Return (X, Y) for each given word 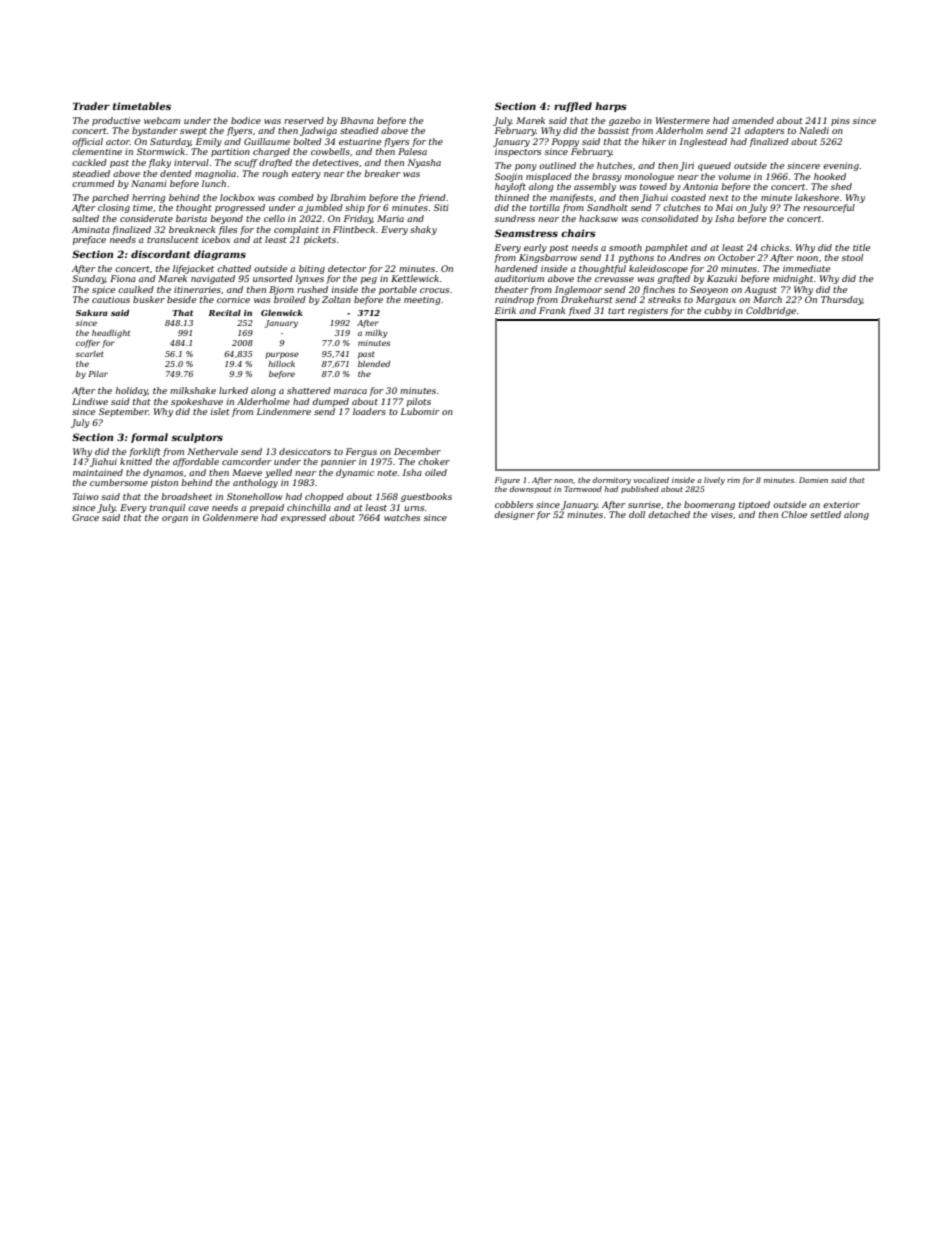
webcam (162, 120)
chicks (775, 247)
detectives (336, 162)
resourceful (829, 208)
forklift (145, 452)
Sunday (89, 279)
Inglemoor (578, 290)
